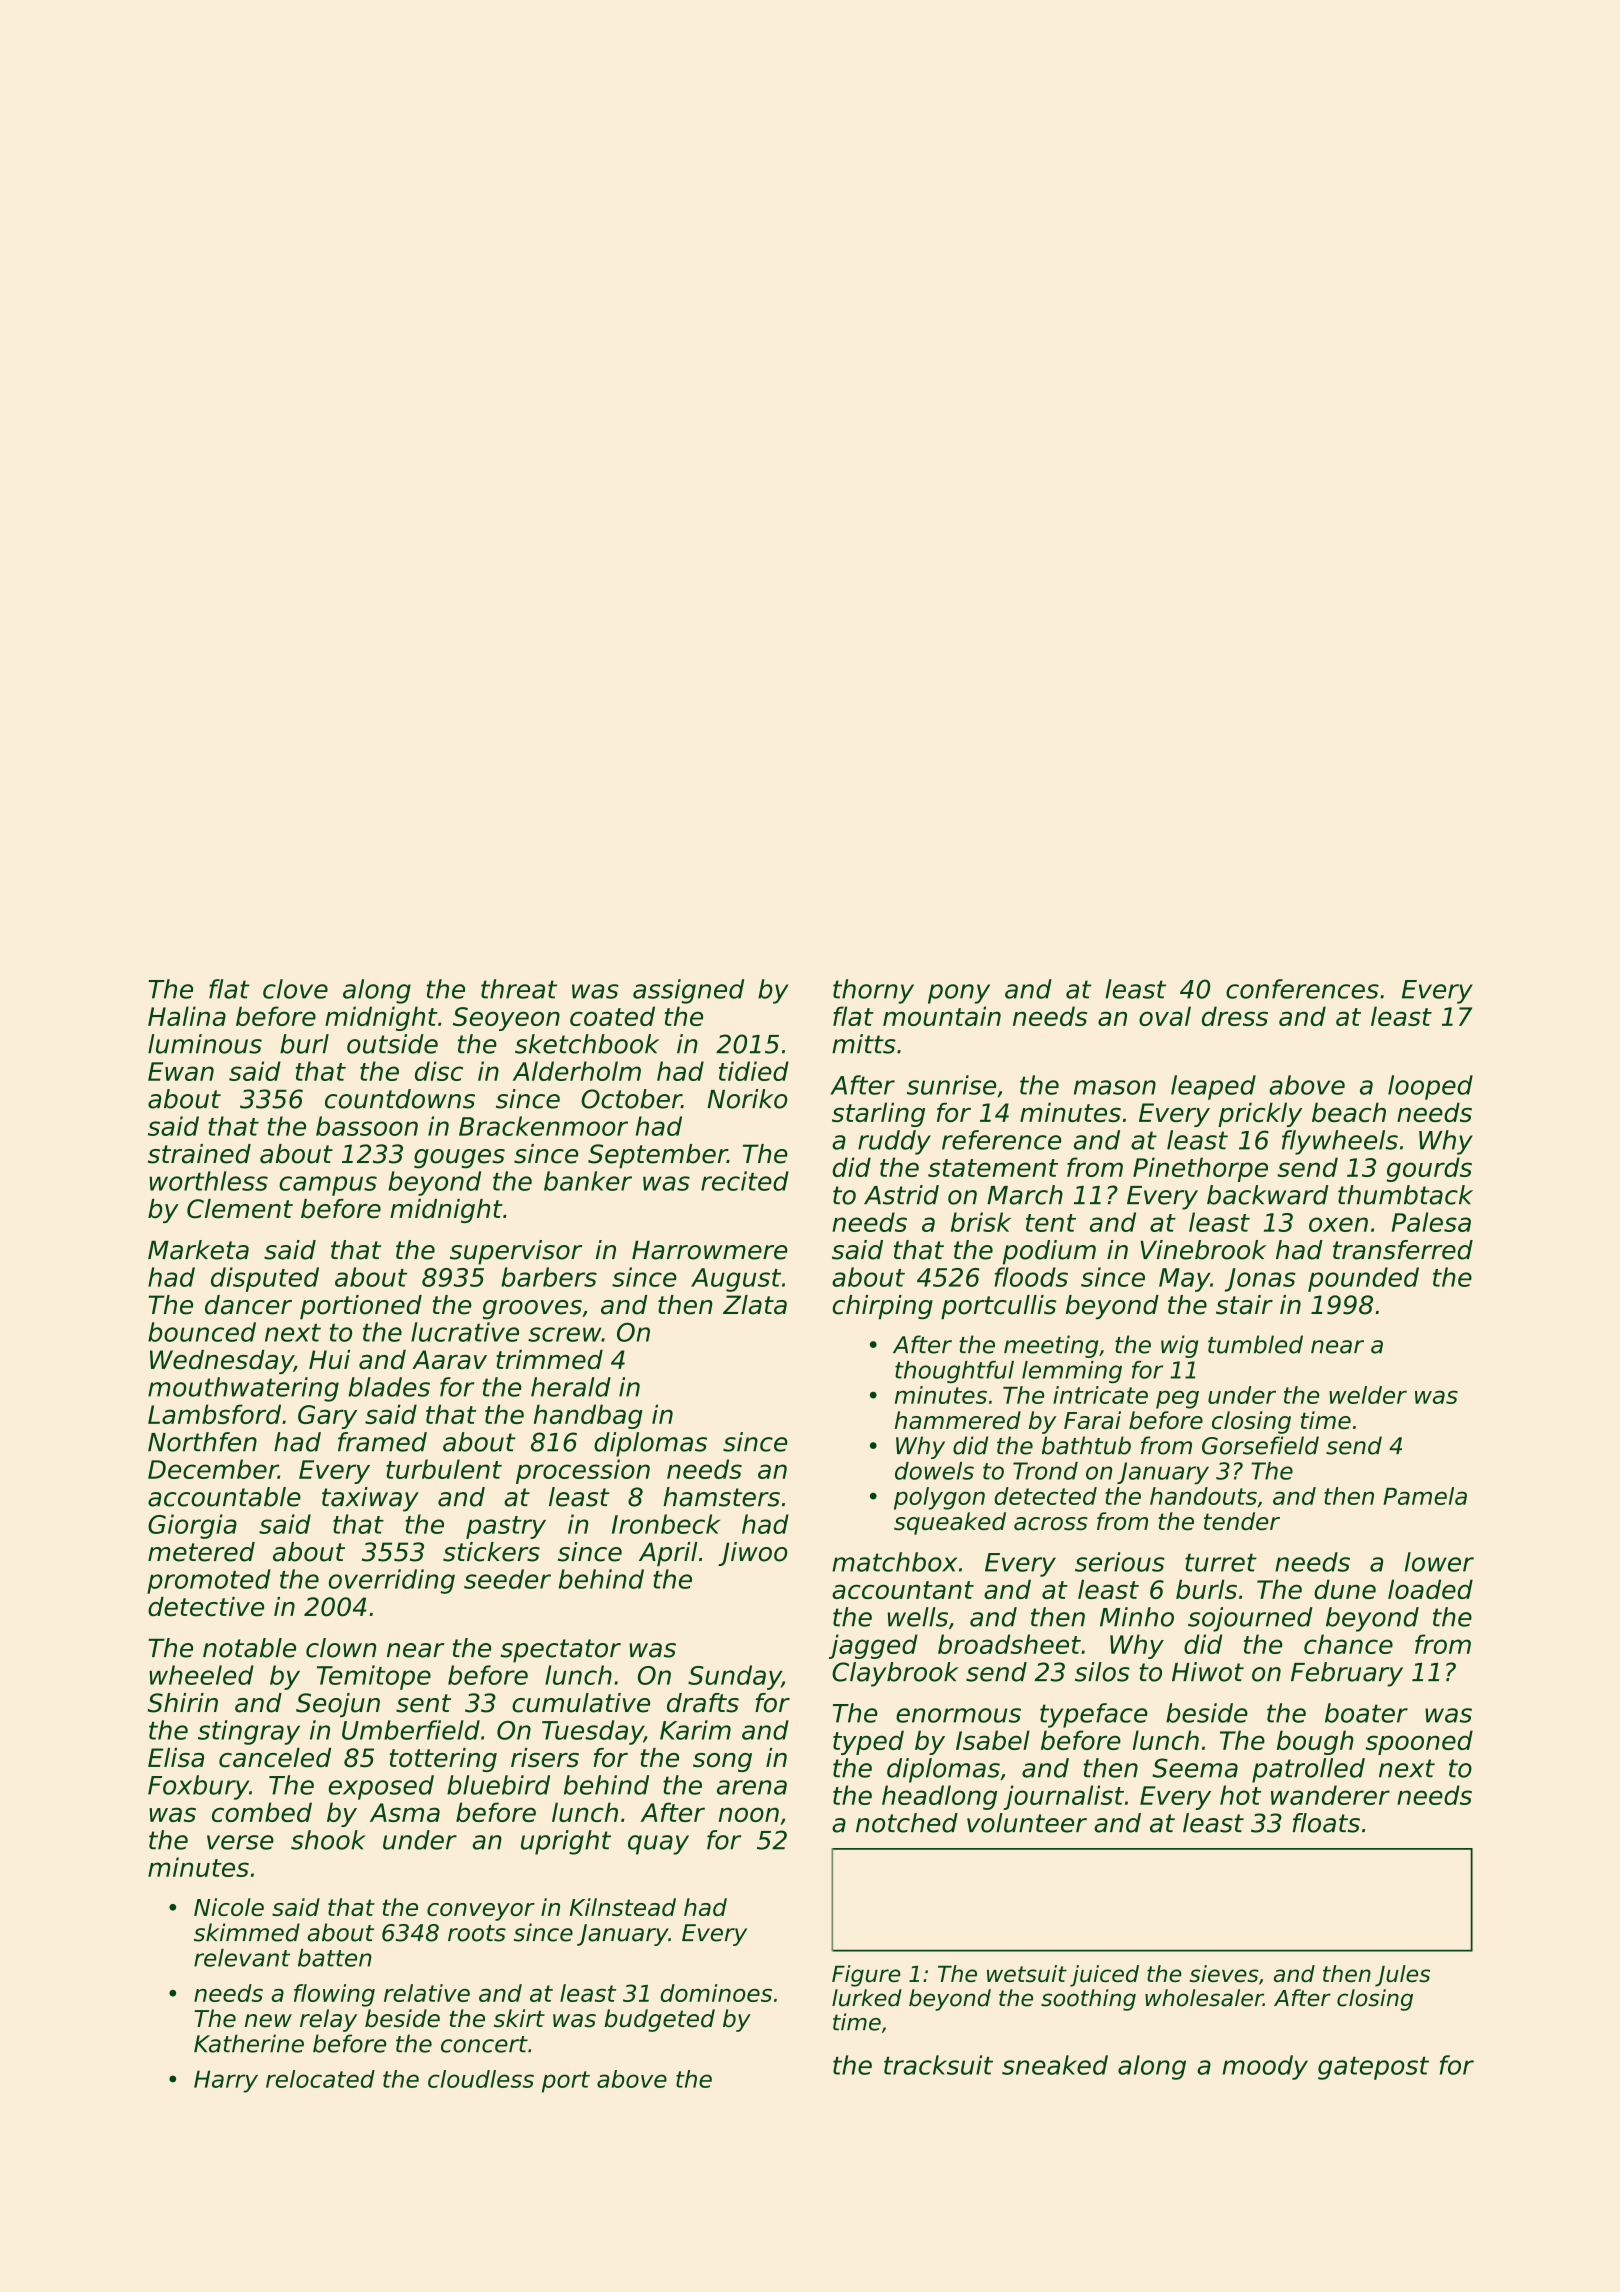 The image size is (1620, 2292). I want to click on spooned, so click(1419, 1742).
